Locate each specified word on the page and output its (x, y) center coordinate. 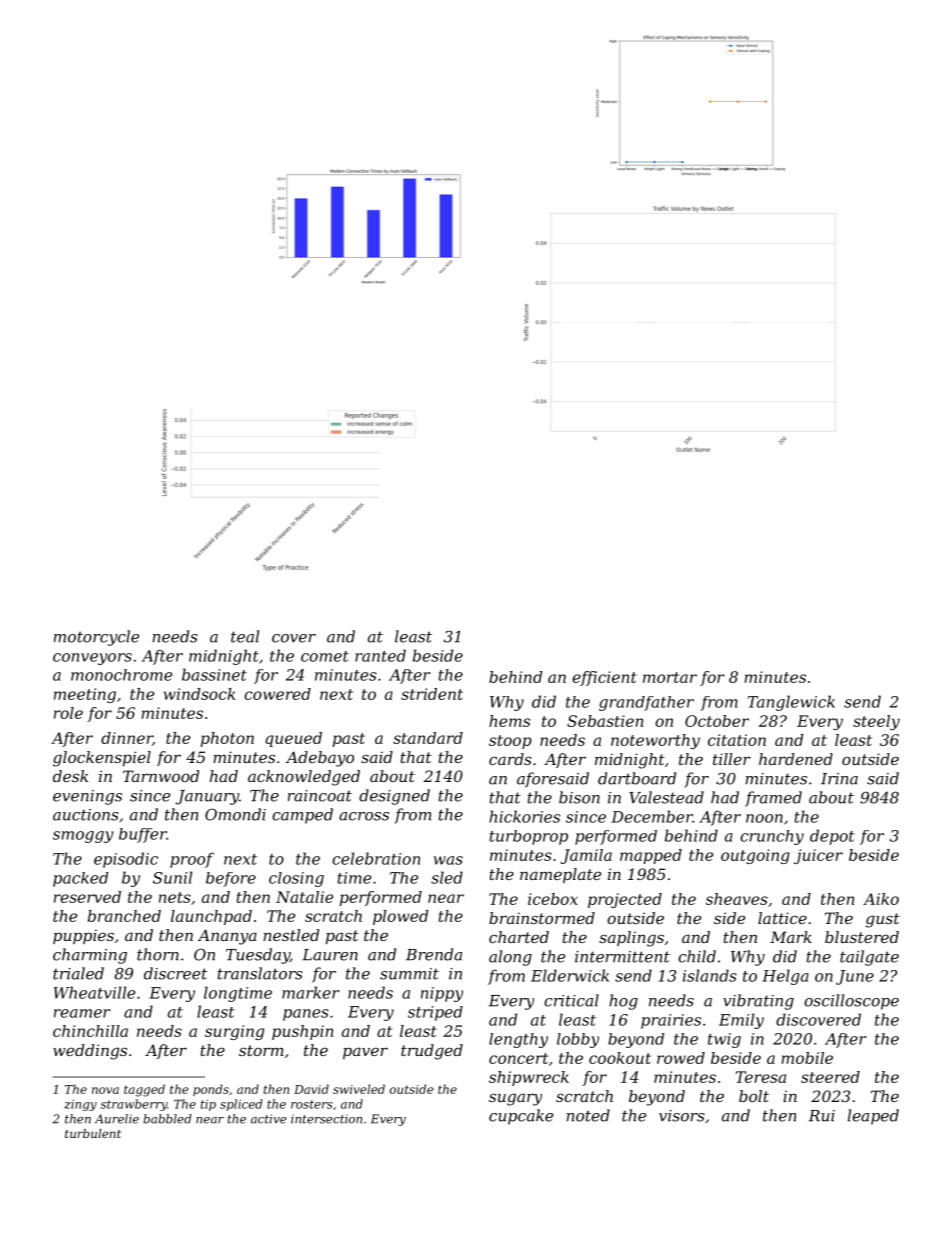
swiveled (359, 1089)
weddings (90, 1052)
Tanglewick (791, 703)
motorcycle (96, 638)
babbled (167, 1119)
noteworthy (655, 741)
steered (830, 1077)
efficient (604, 678)
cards (510, 759)
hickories (524, 816)
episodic (126, 860)
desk (70, 776)
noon (764, 818)
